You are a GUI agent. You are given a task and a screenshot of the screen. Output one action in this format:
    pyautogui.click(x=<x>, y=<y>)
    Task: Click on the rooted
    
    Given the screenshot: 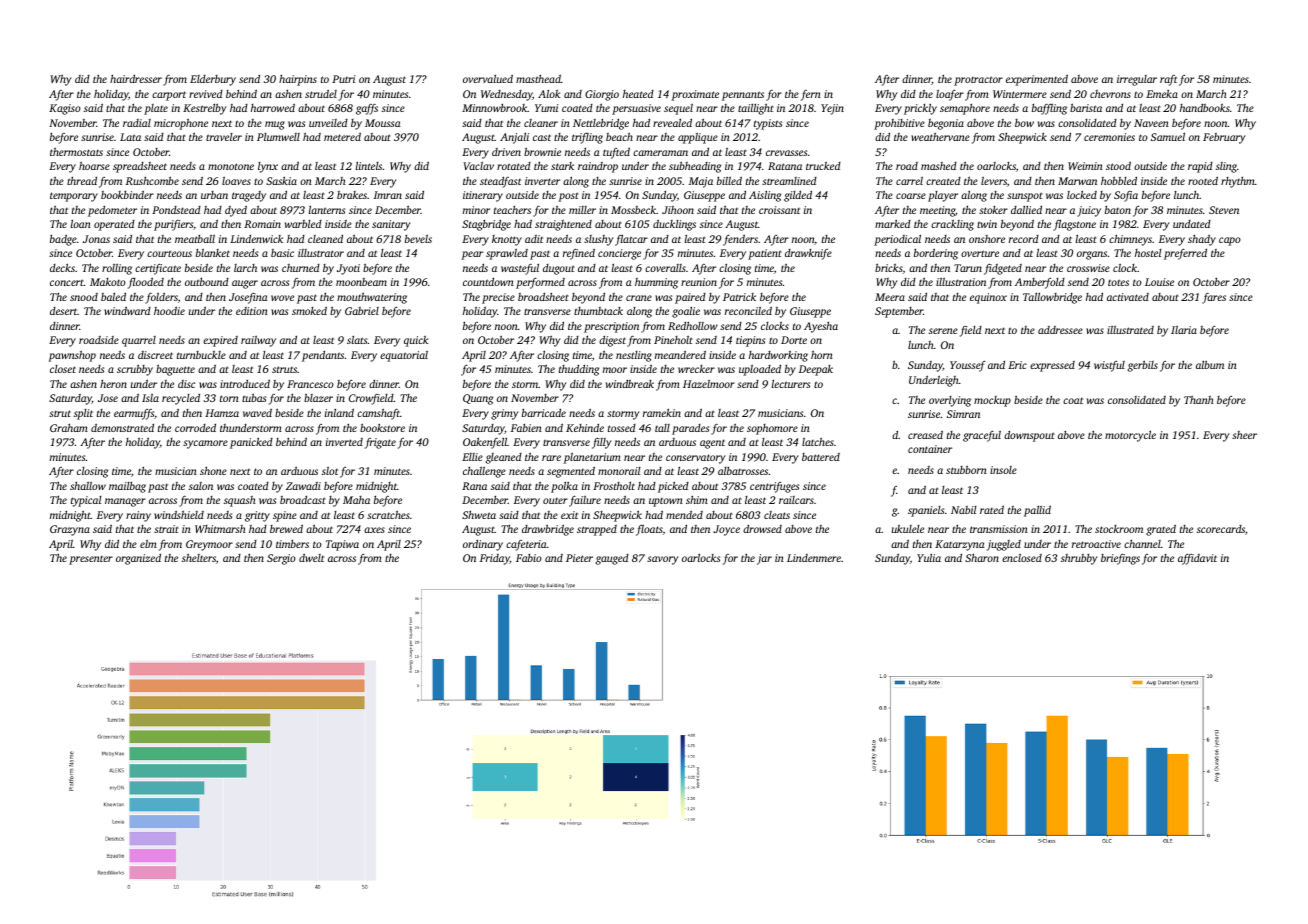 What is the action you would take?
    pyautogui.click(x=1203, y=180)
